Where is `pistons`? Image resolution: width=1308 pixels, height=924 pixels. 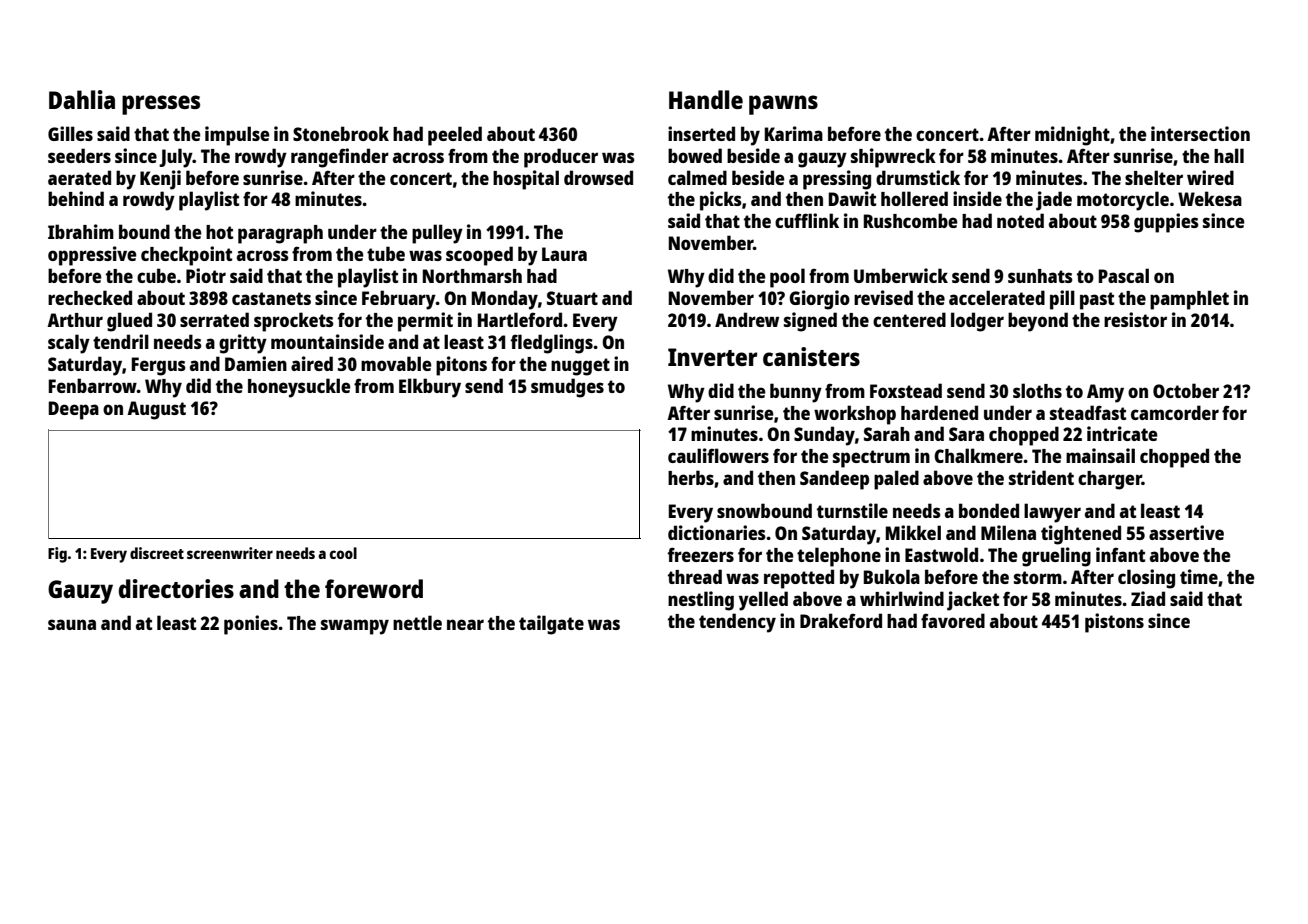
pistons is located at coordinates (1114, 623).
